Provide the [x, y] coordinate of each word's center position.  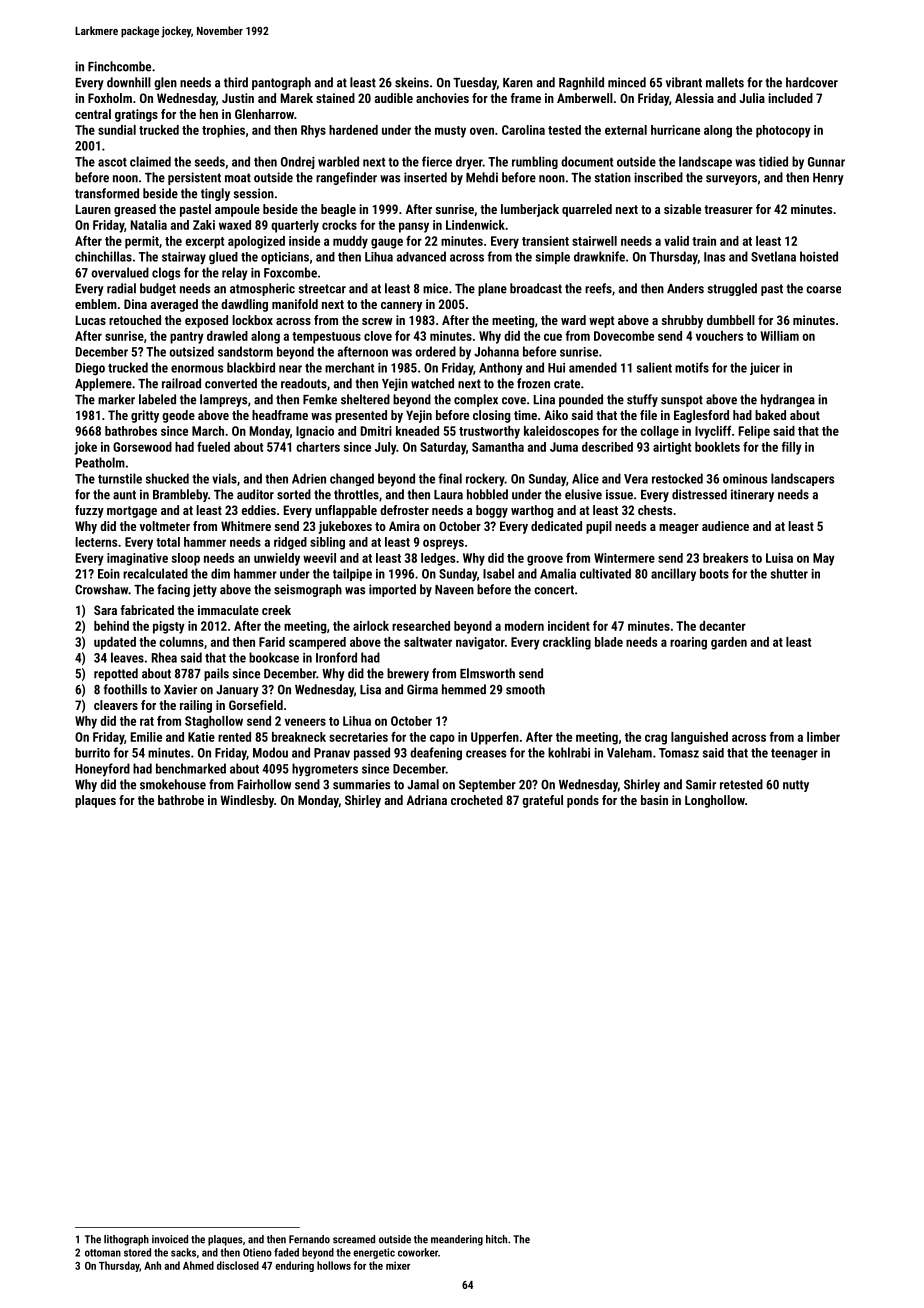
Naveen [454, 590]
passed [372, 753]
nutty [796, 786]
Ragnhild [581, 83]
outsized [191, 351]
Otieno [257, 1252]
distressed [699, 494]
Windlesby [247, 801]
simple [553, 258]
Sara [105, 610]
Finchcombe [119, 66]
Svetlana [773, 256]
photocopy [783, 131]
